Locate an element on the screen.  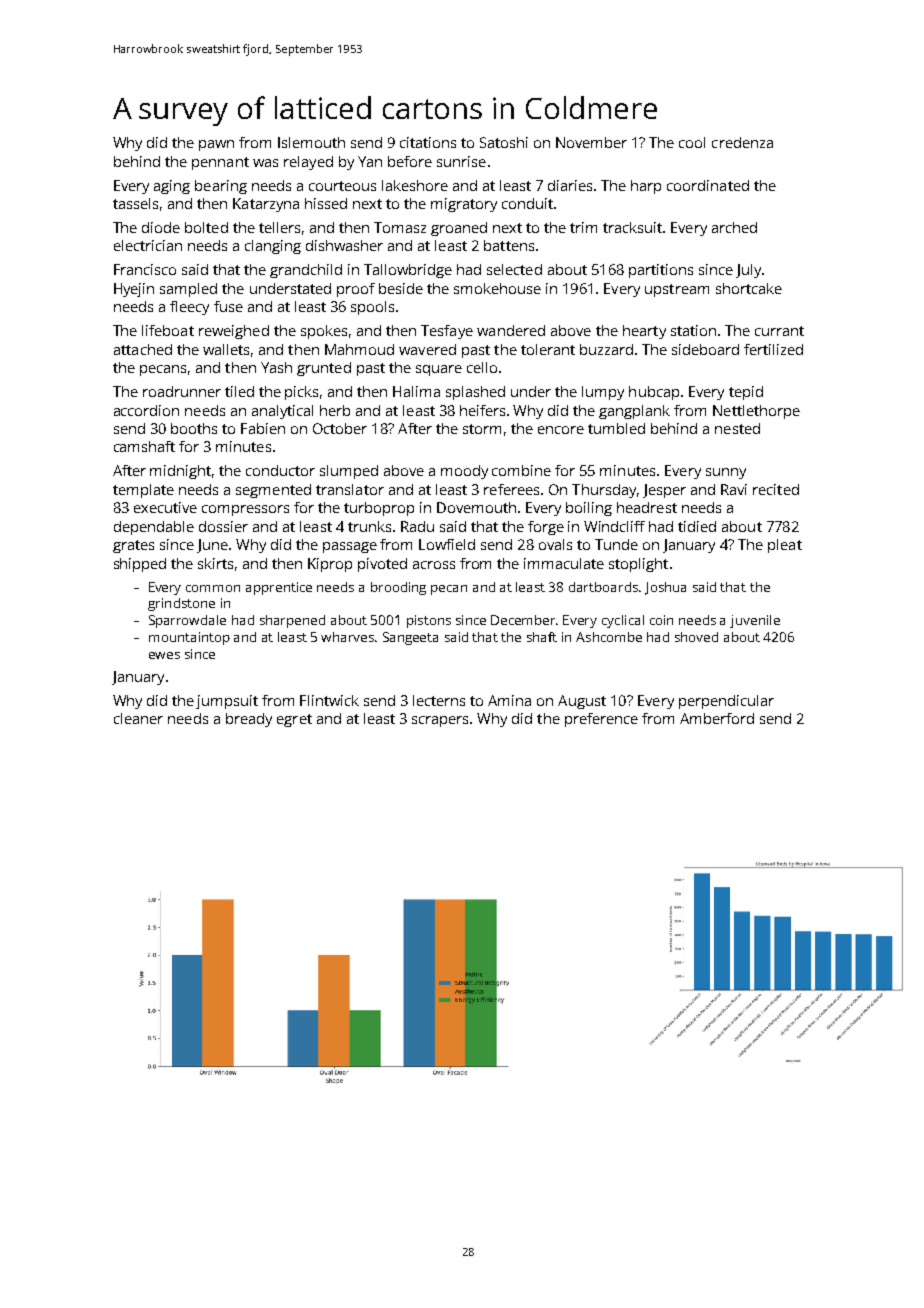
Nettlethorpe is located at coordinates (756, 412).
